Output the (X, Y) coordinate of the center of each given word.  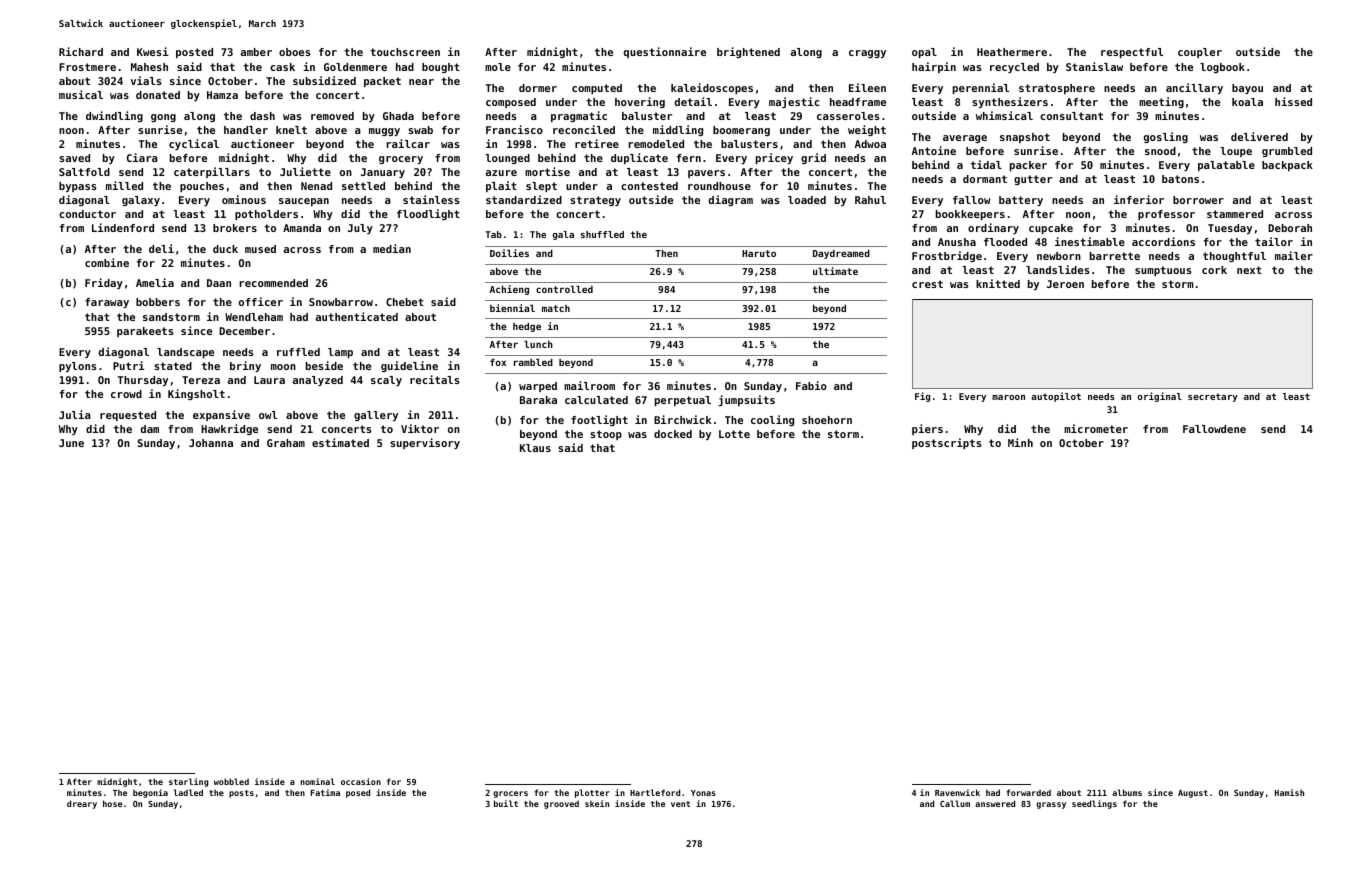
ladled (188, 792)
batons (1180, 179)
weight (867, 130)
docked (673, 434)
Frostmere (87, 67)
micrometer (1096, 428)
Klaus (535, 448)
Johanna (211, 443)
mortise (547, 171)
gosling (1166, 137)
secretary (1213, 397)
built (506, 803)
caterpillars (212, 172)
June (71, 443)
